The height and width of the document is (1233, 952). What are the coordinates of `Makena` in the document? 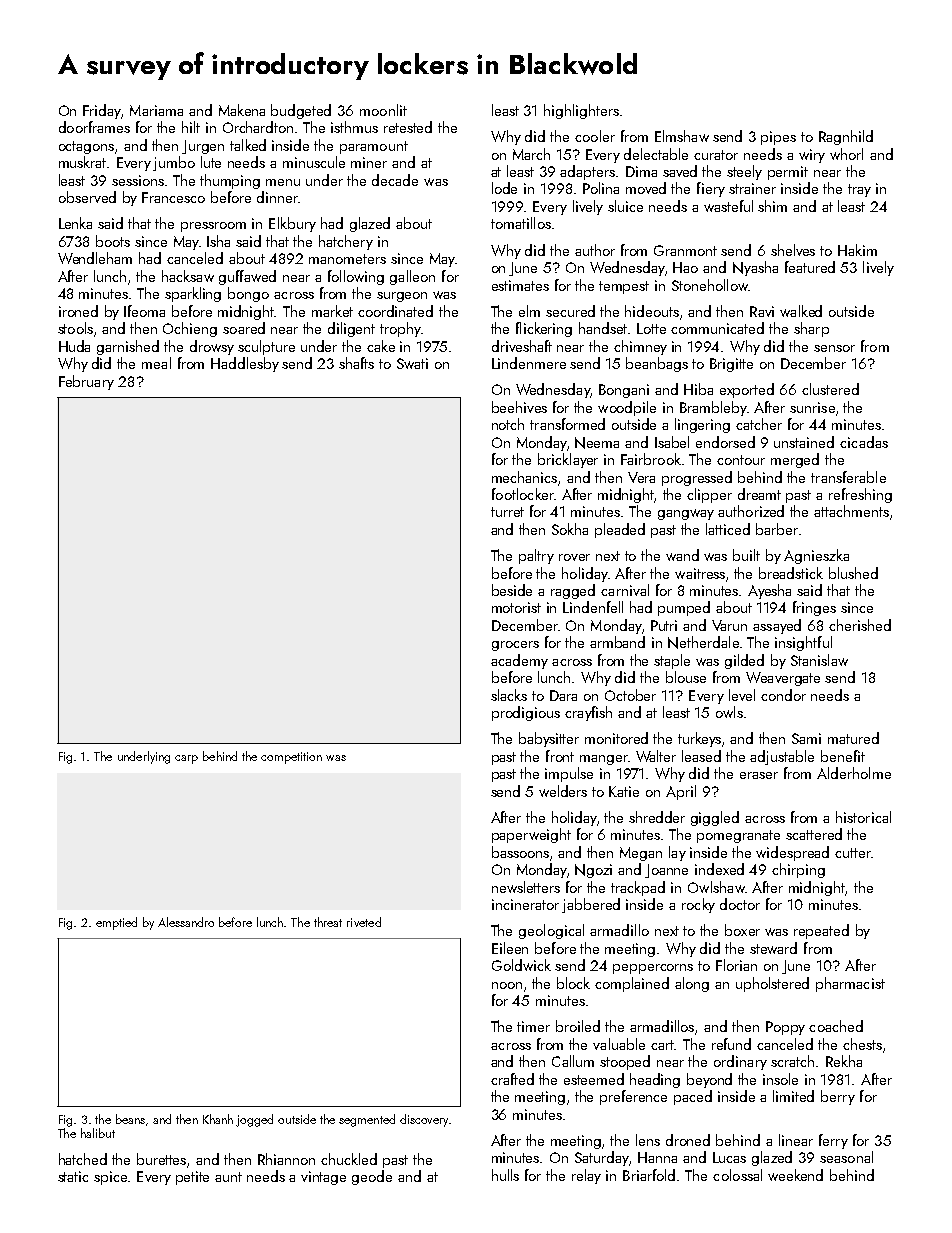 It's located at (242, 110).
